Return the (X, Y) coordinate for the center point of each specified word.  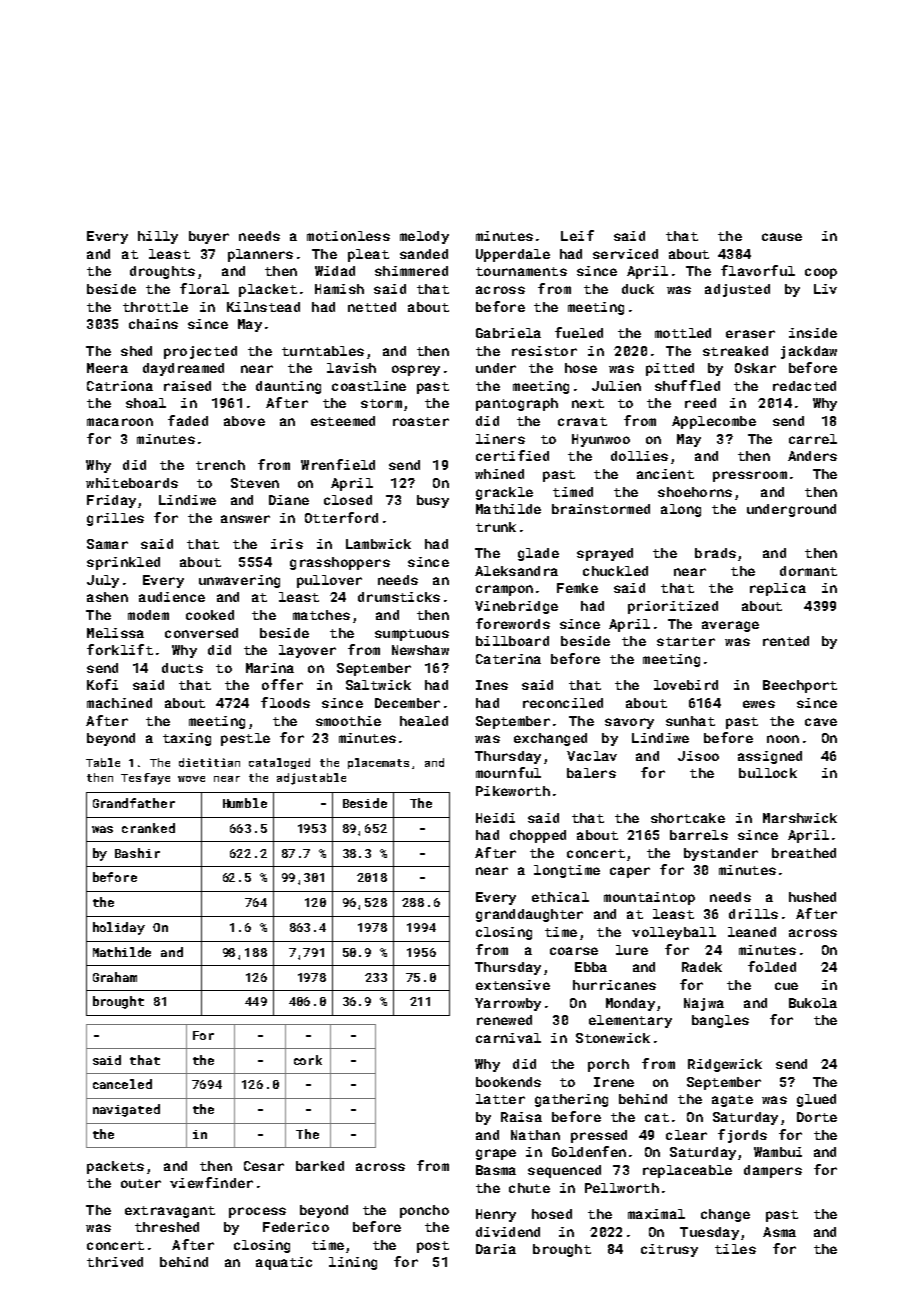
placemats (378, 763)
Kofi (102, 684)
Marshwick (800, 818)
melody (424, 237)
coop (821, 273)
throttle (155, 307)
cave (821, 722)
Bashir (137, 853)
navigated (126, 1110)
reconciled (563, 703)
